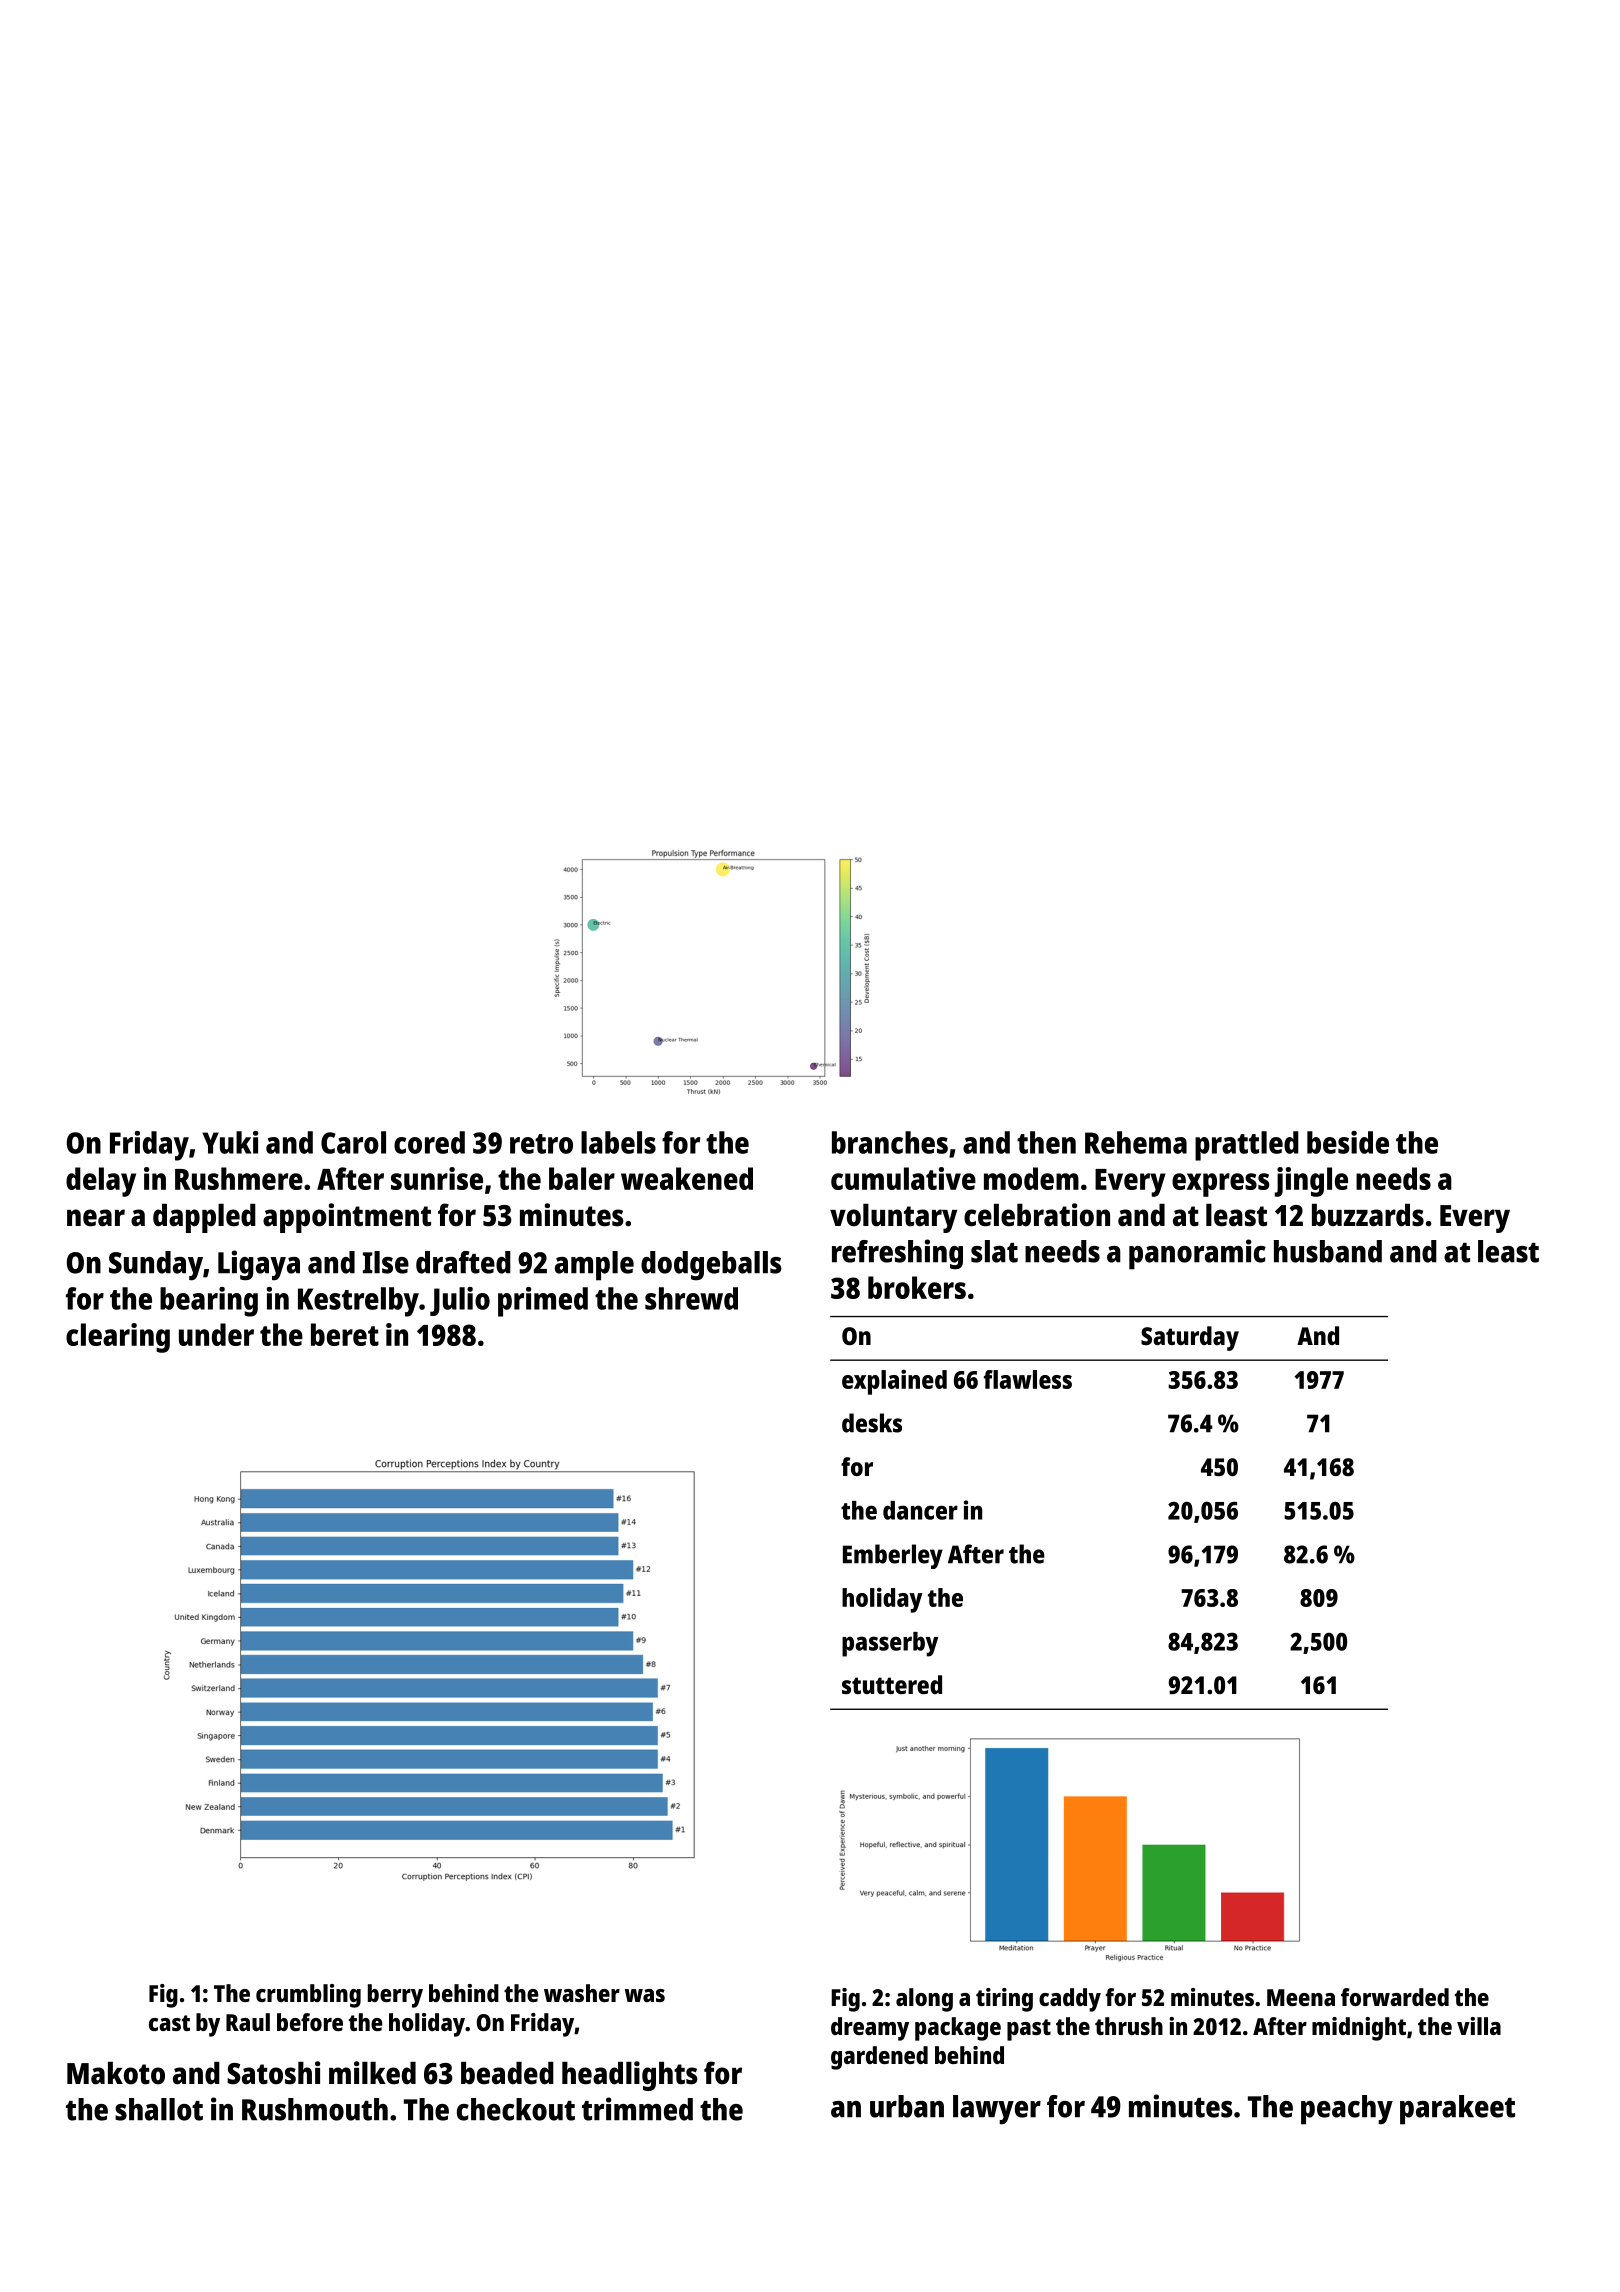  I want to click on milked, so click(372, 2073).
